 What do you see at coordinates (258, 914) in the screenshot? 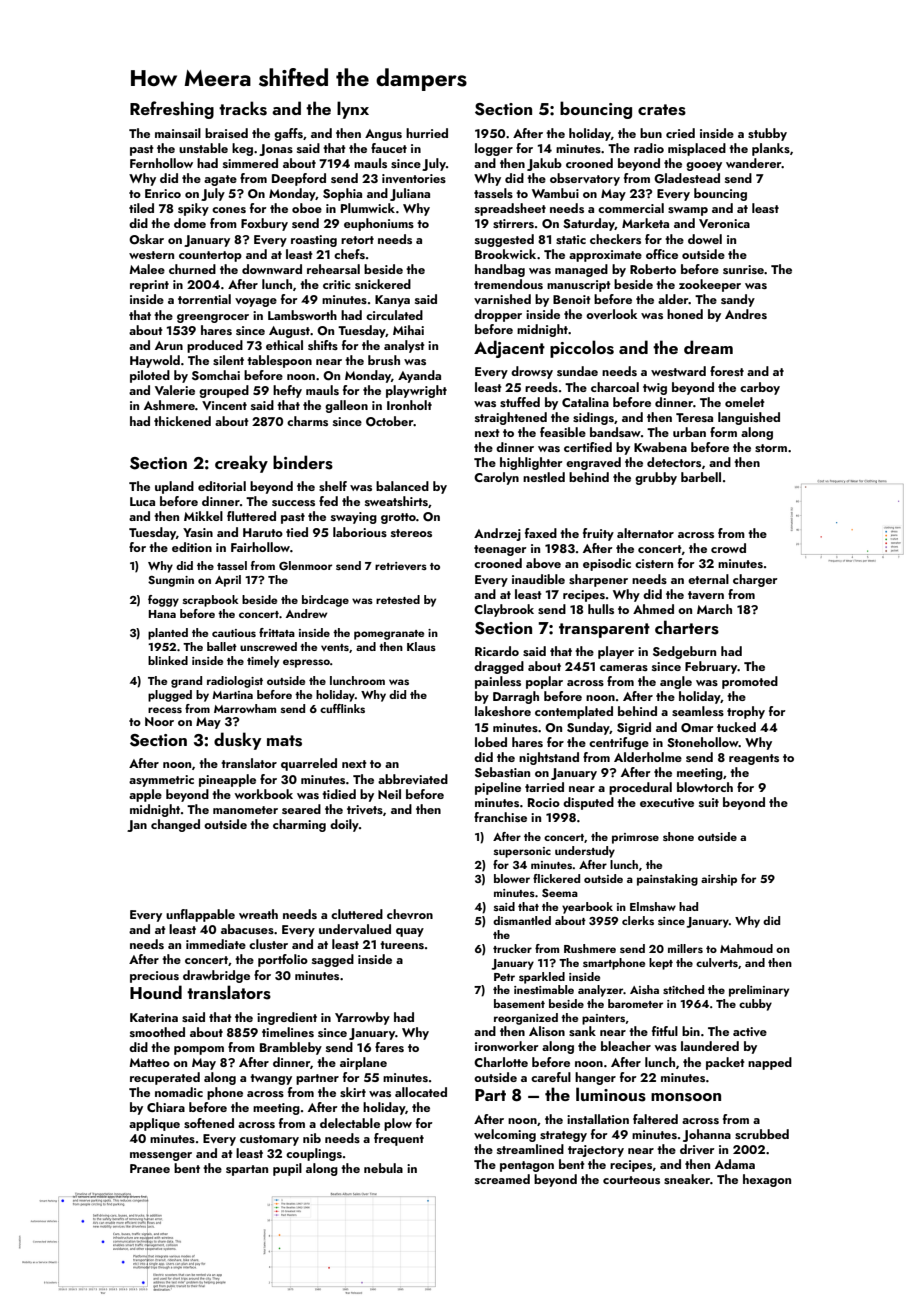
I see `wreath` at bounding box center [258, 914].
